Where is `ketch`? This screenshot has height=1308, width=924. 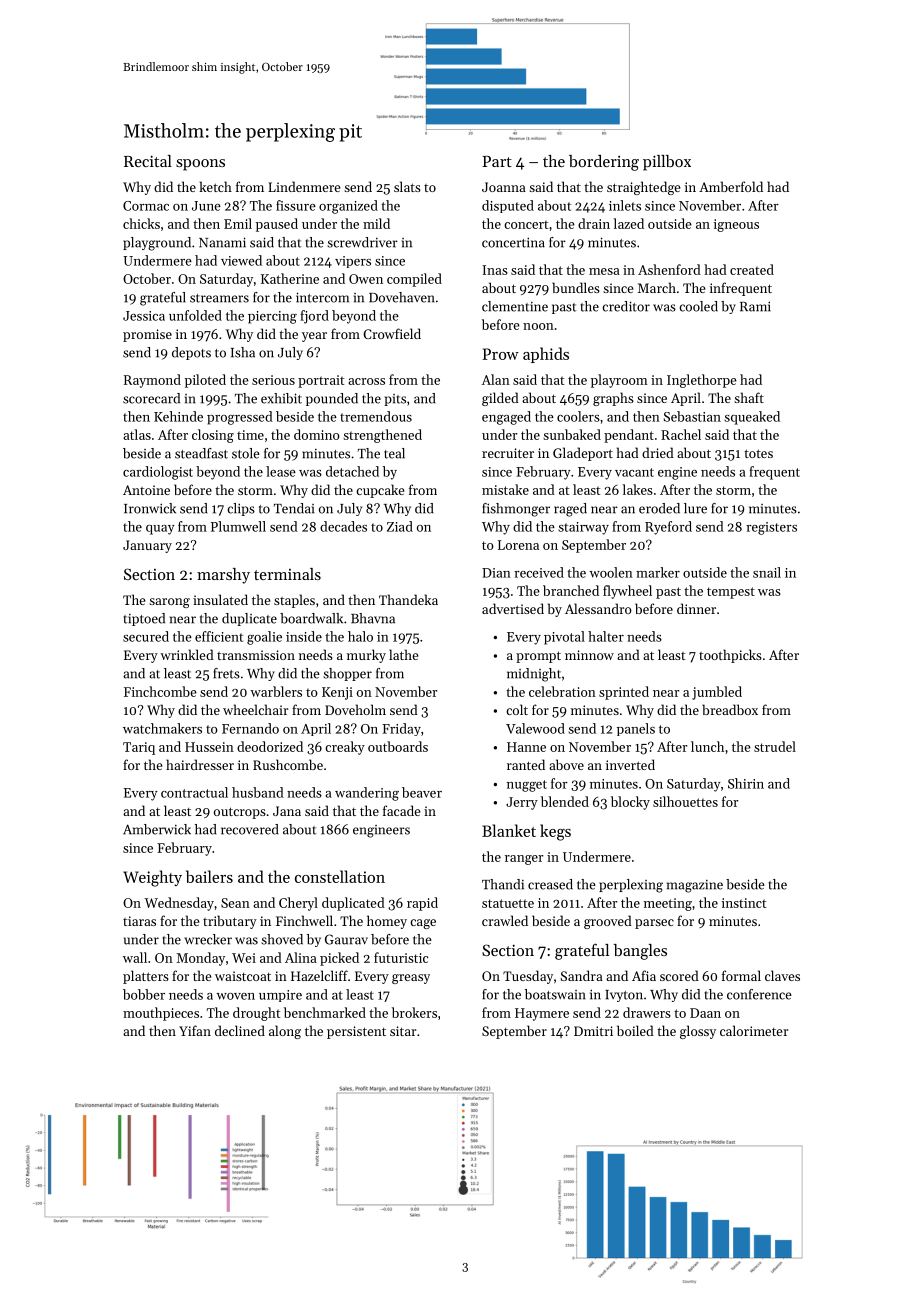 ketch is located at coordinates (215, 186).
